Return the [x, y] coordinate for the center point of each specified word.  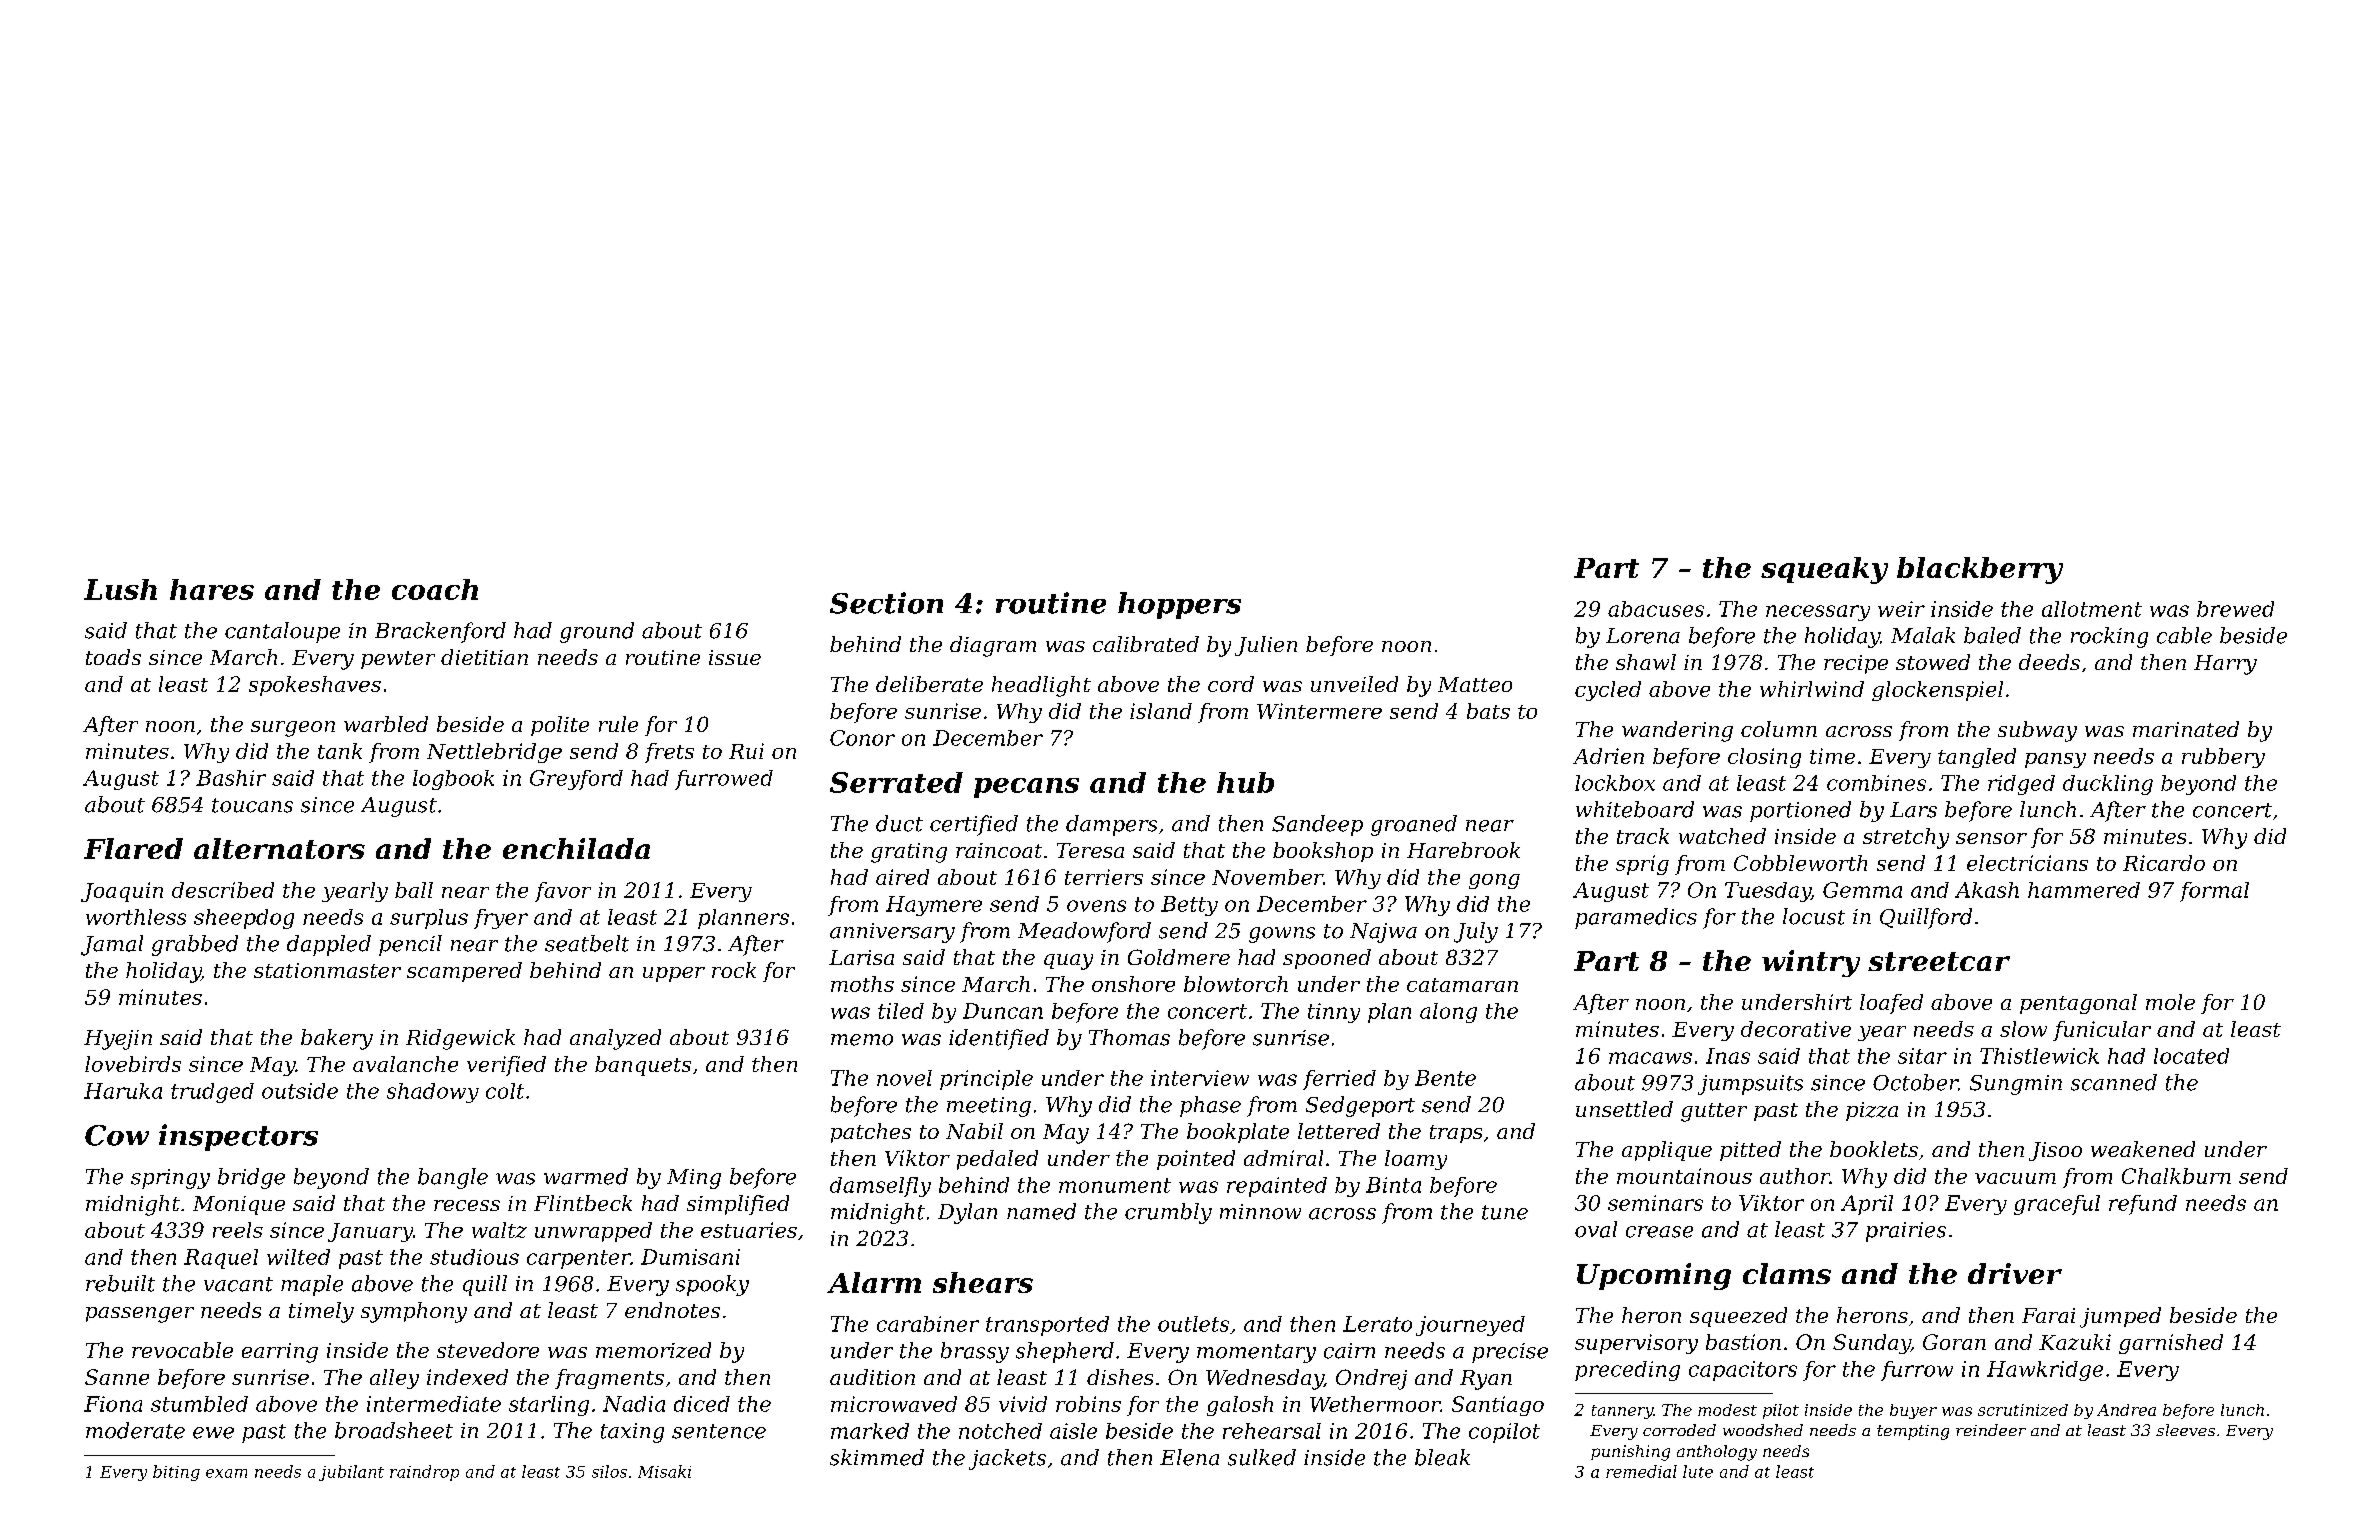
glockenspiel [1937, 691]
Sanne [117, 1377]
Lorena [1643, 636]
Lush [120, 589]
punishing [1630, 1453]
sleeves [2185, 1430]
